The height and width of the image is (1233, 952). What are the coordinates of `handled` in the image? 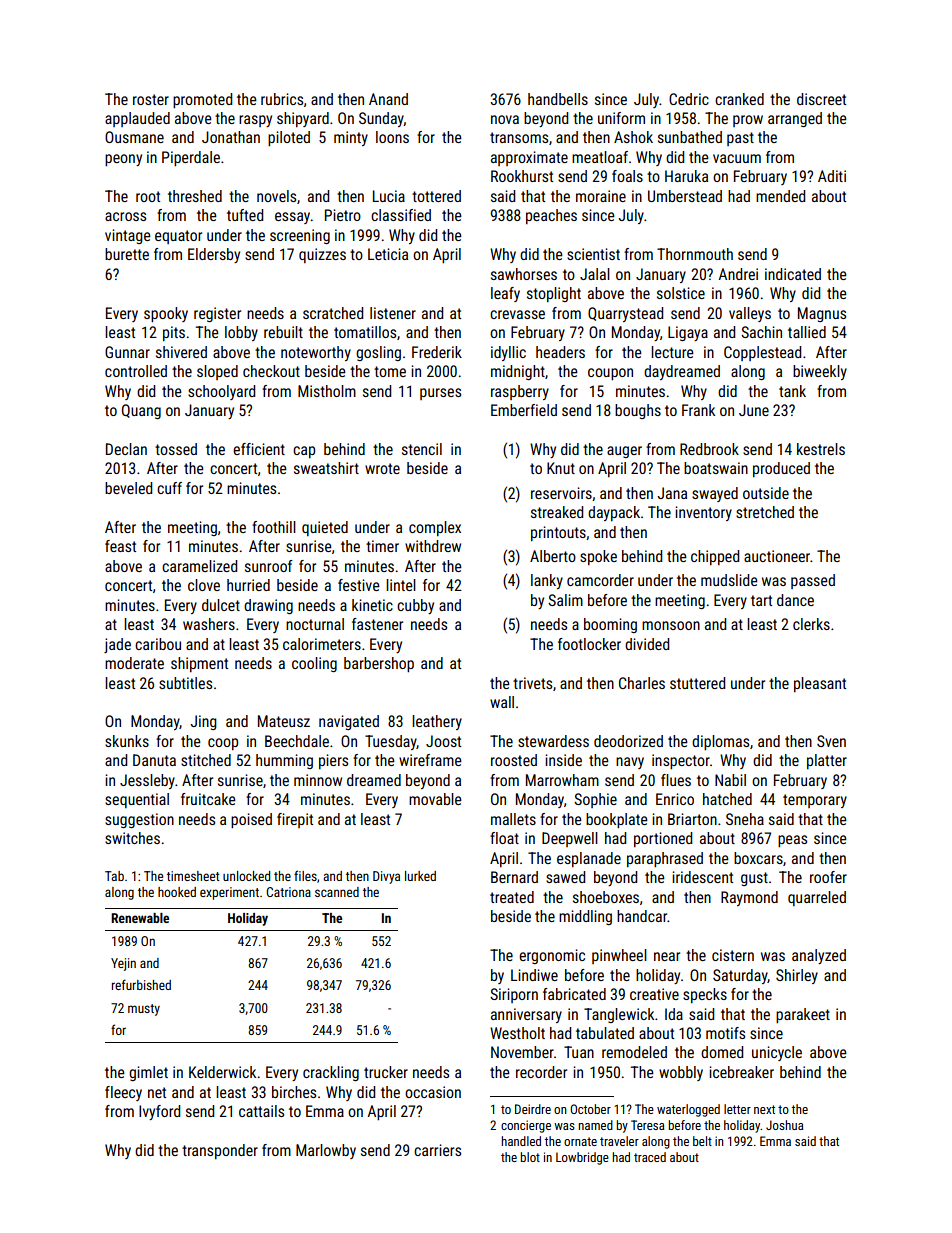 It's located at (521, 1141).
